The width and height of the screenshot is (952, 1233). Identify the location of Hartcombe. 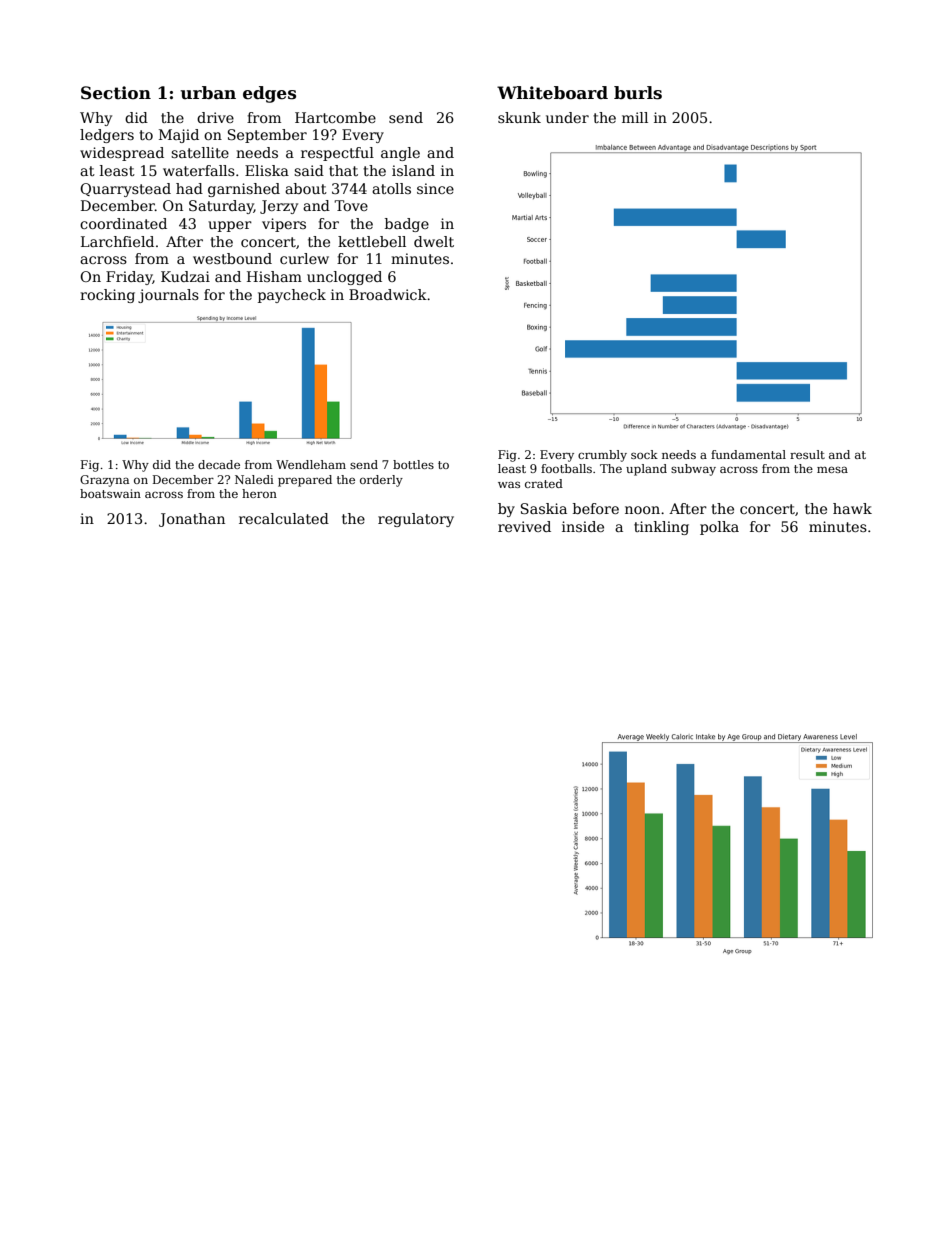
(335, 117).
